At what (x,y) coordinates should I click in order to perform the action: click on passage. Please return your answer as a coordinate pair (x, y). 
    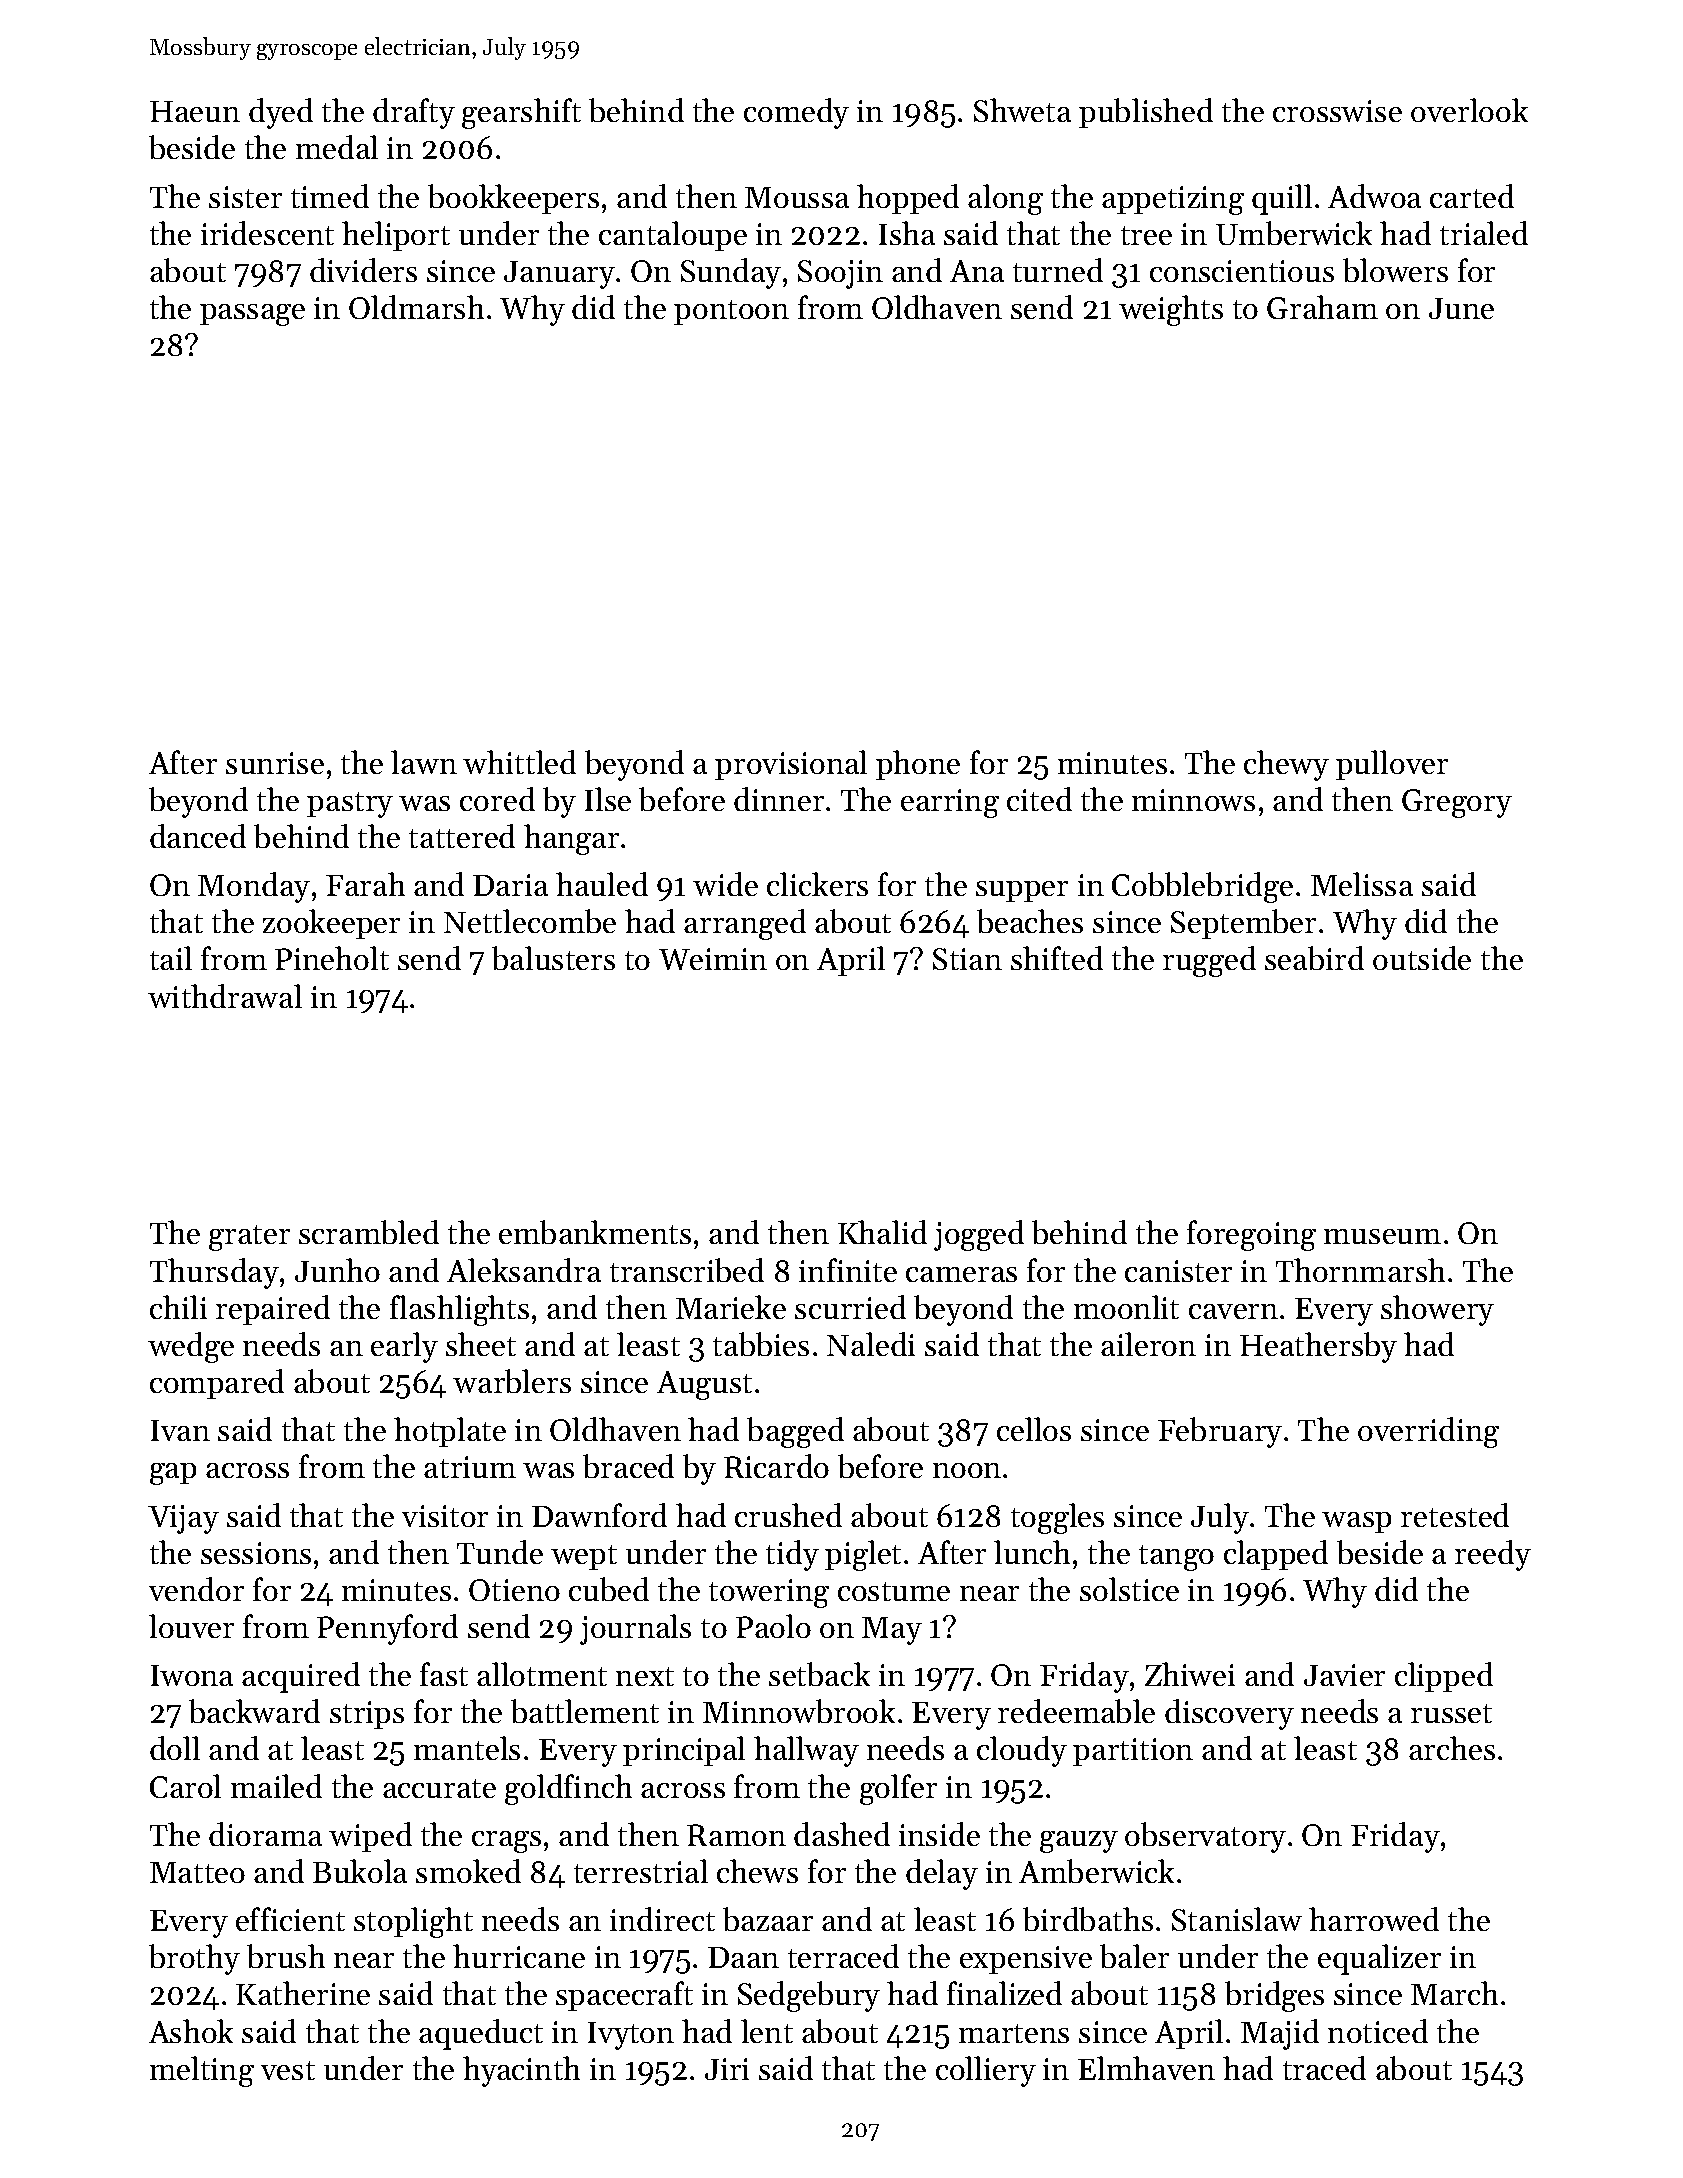
    Looking at the image, I should click on (252, 315).
